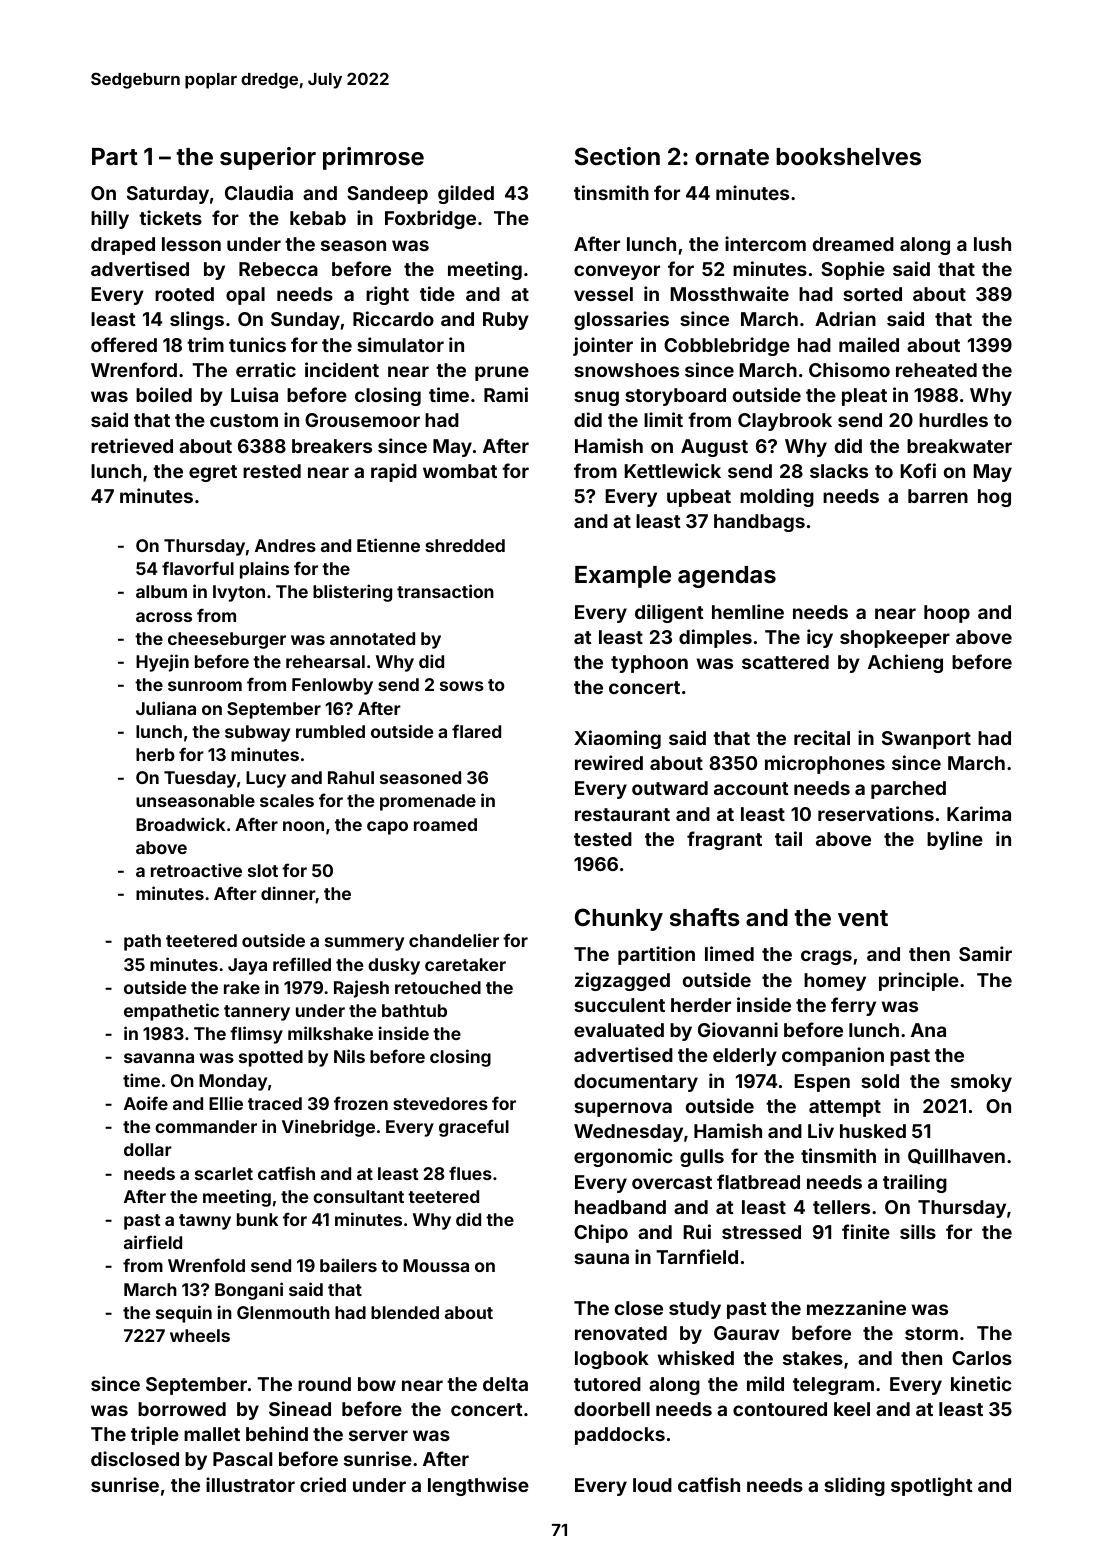 Image resolution: width=1103 pixels, height=1559 pixels. Describe the element at coordinates (428, 802) in the screenshot. I see `promenade` at that location.
